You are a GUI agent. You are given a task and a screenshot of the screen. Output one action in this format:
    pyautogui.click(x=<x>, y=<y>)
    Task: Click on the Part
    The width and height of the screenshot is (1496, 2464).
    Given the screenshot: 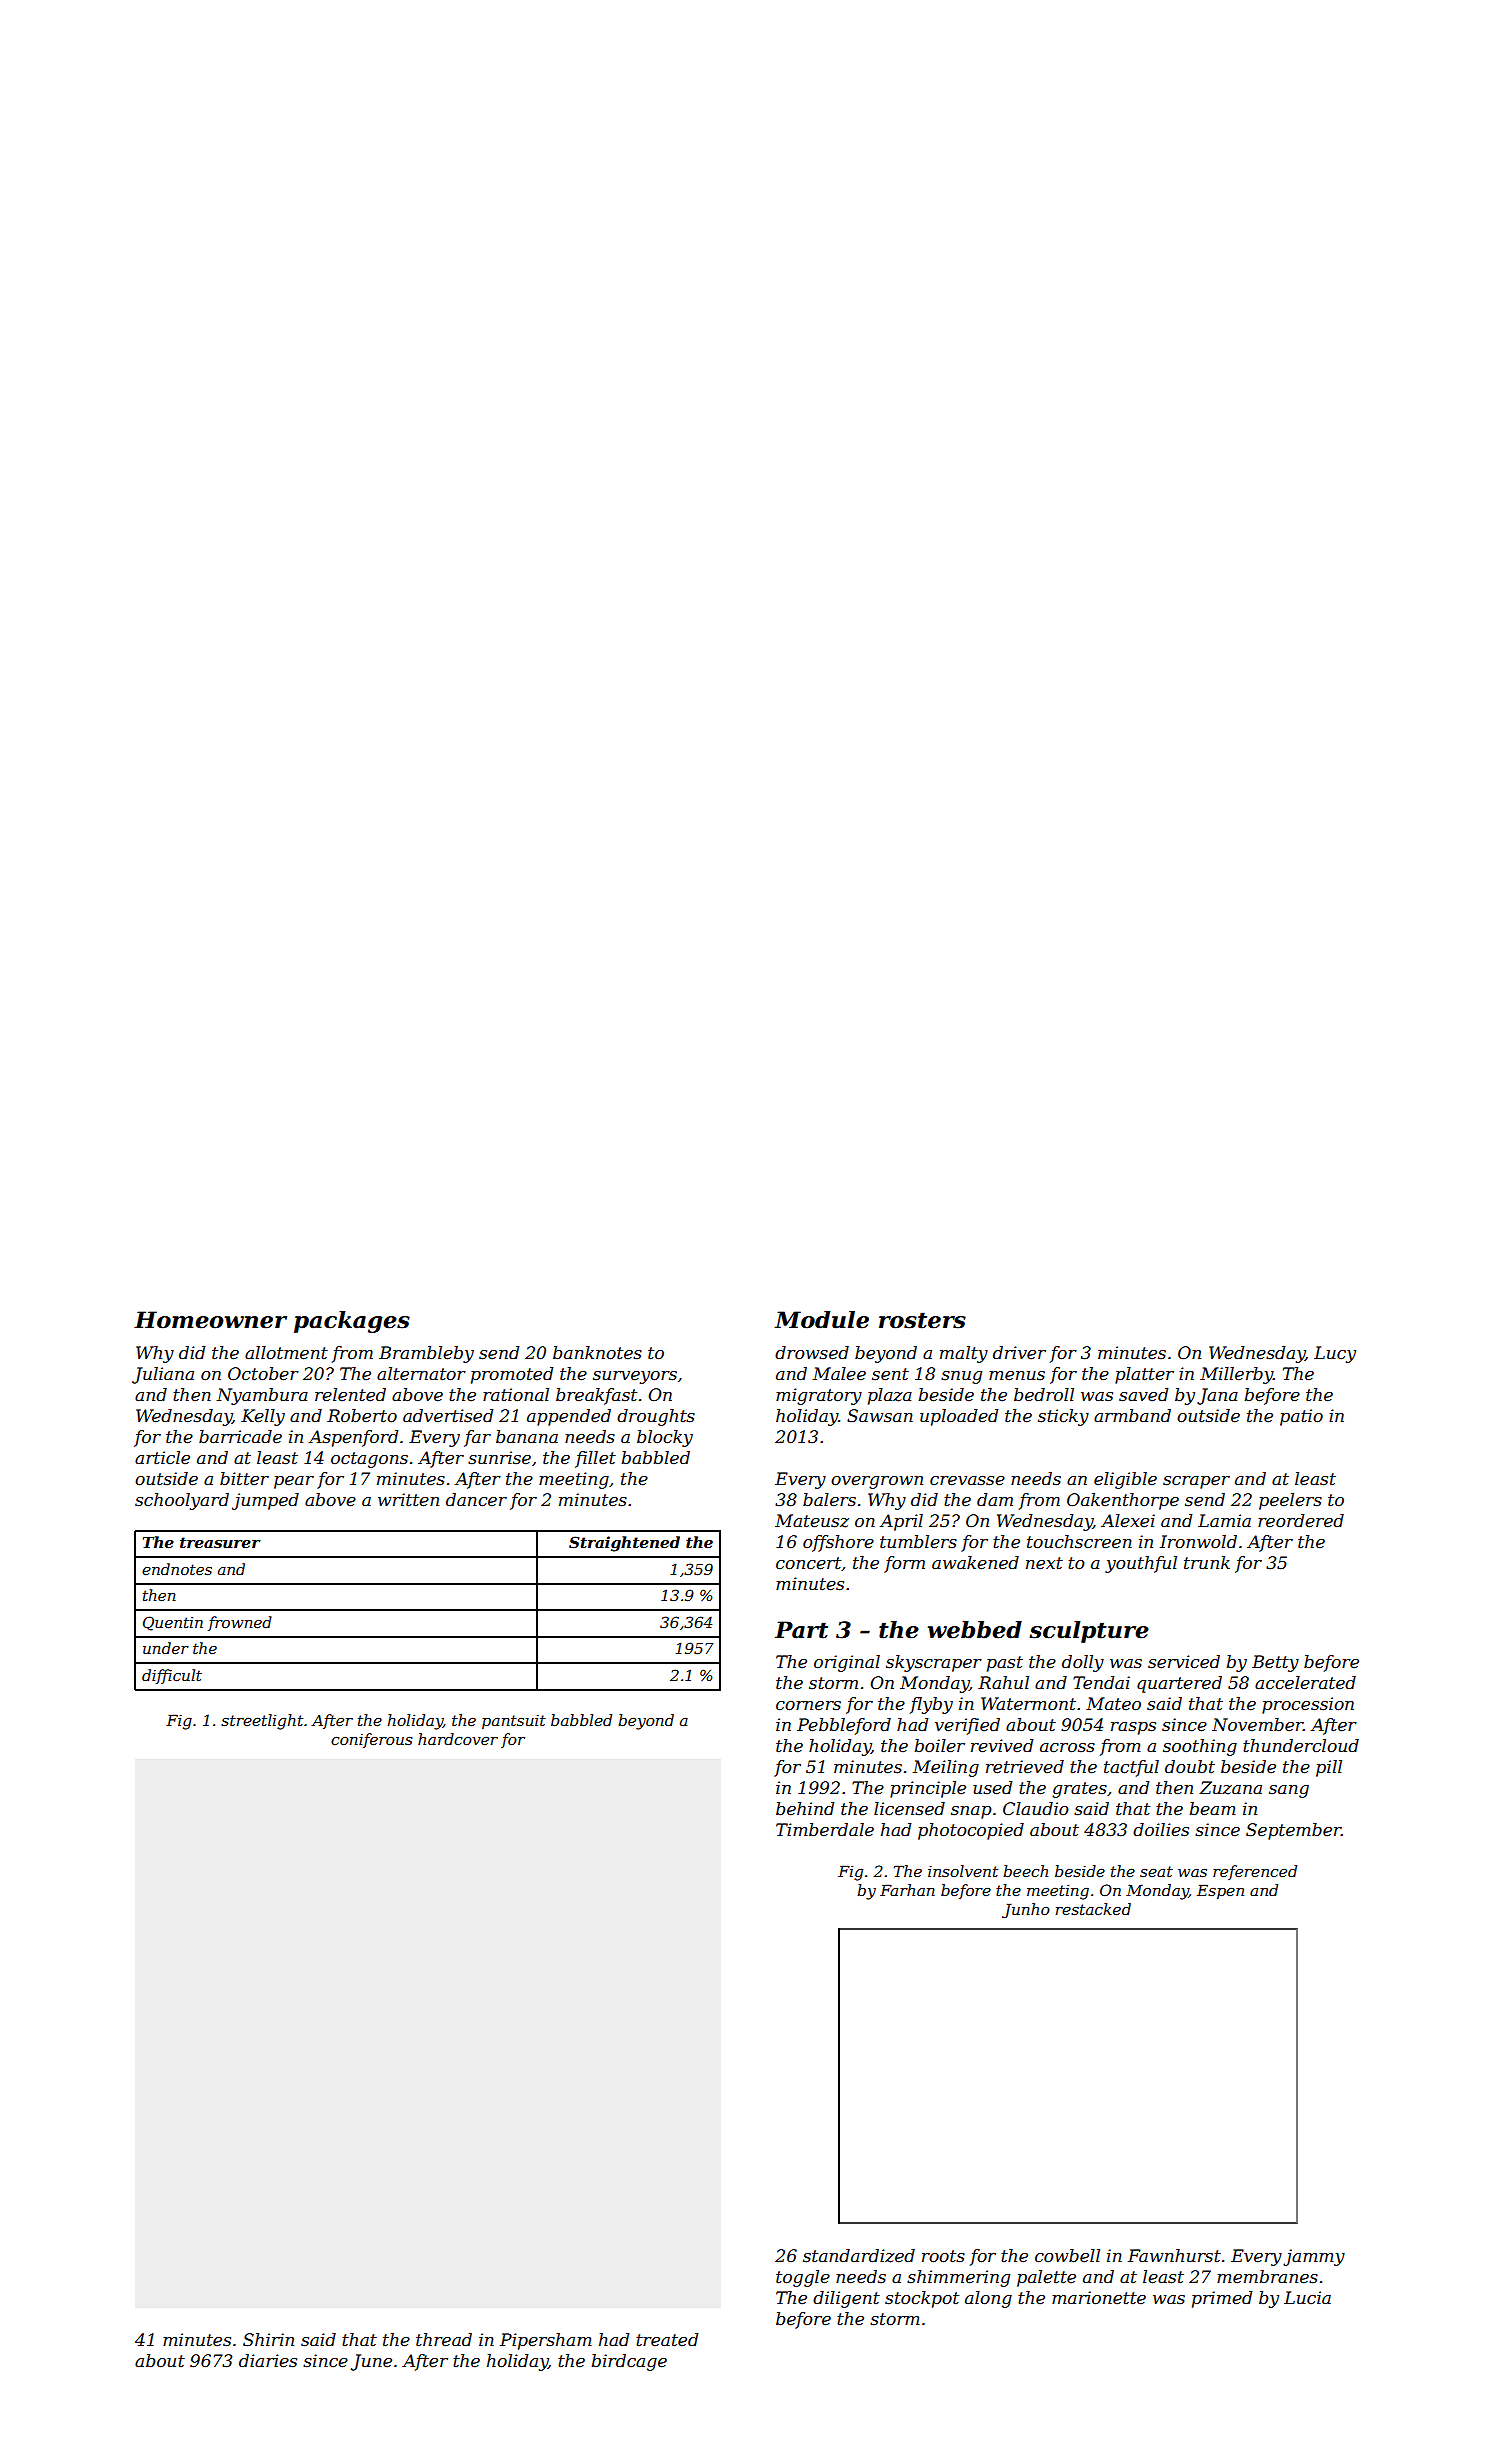 What is the action you would take?
    pyautogui.click(x=801, y=1630)
